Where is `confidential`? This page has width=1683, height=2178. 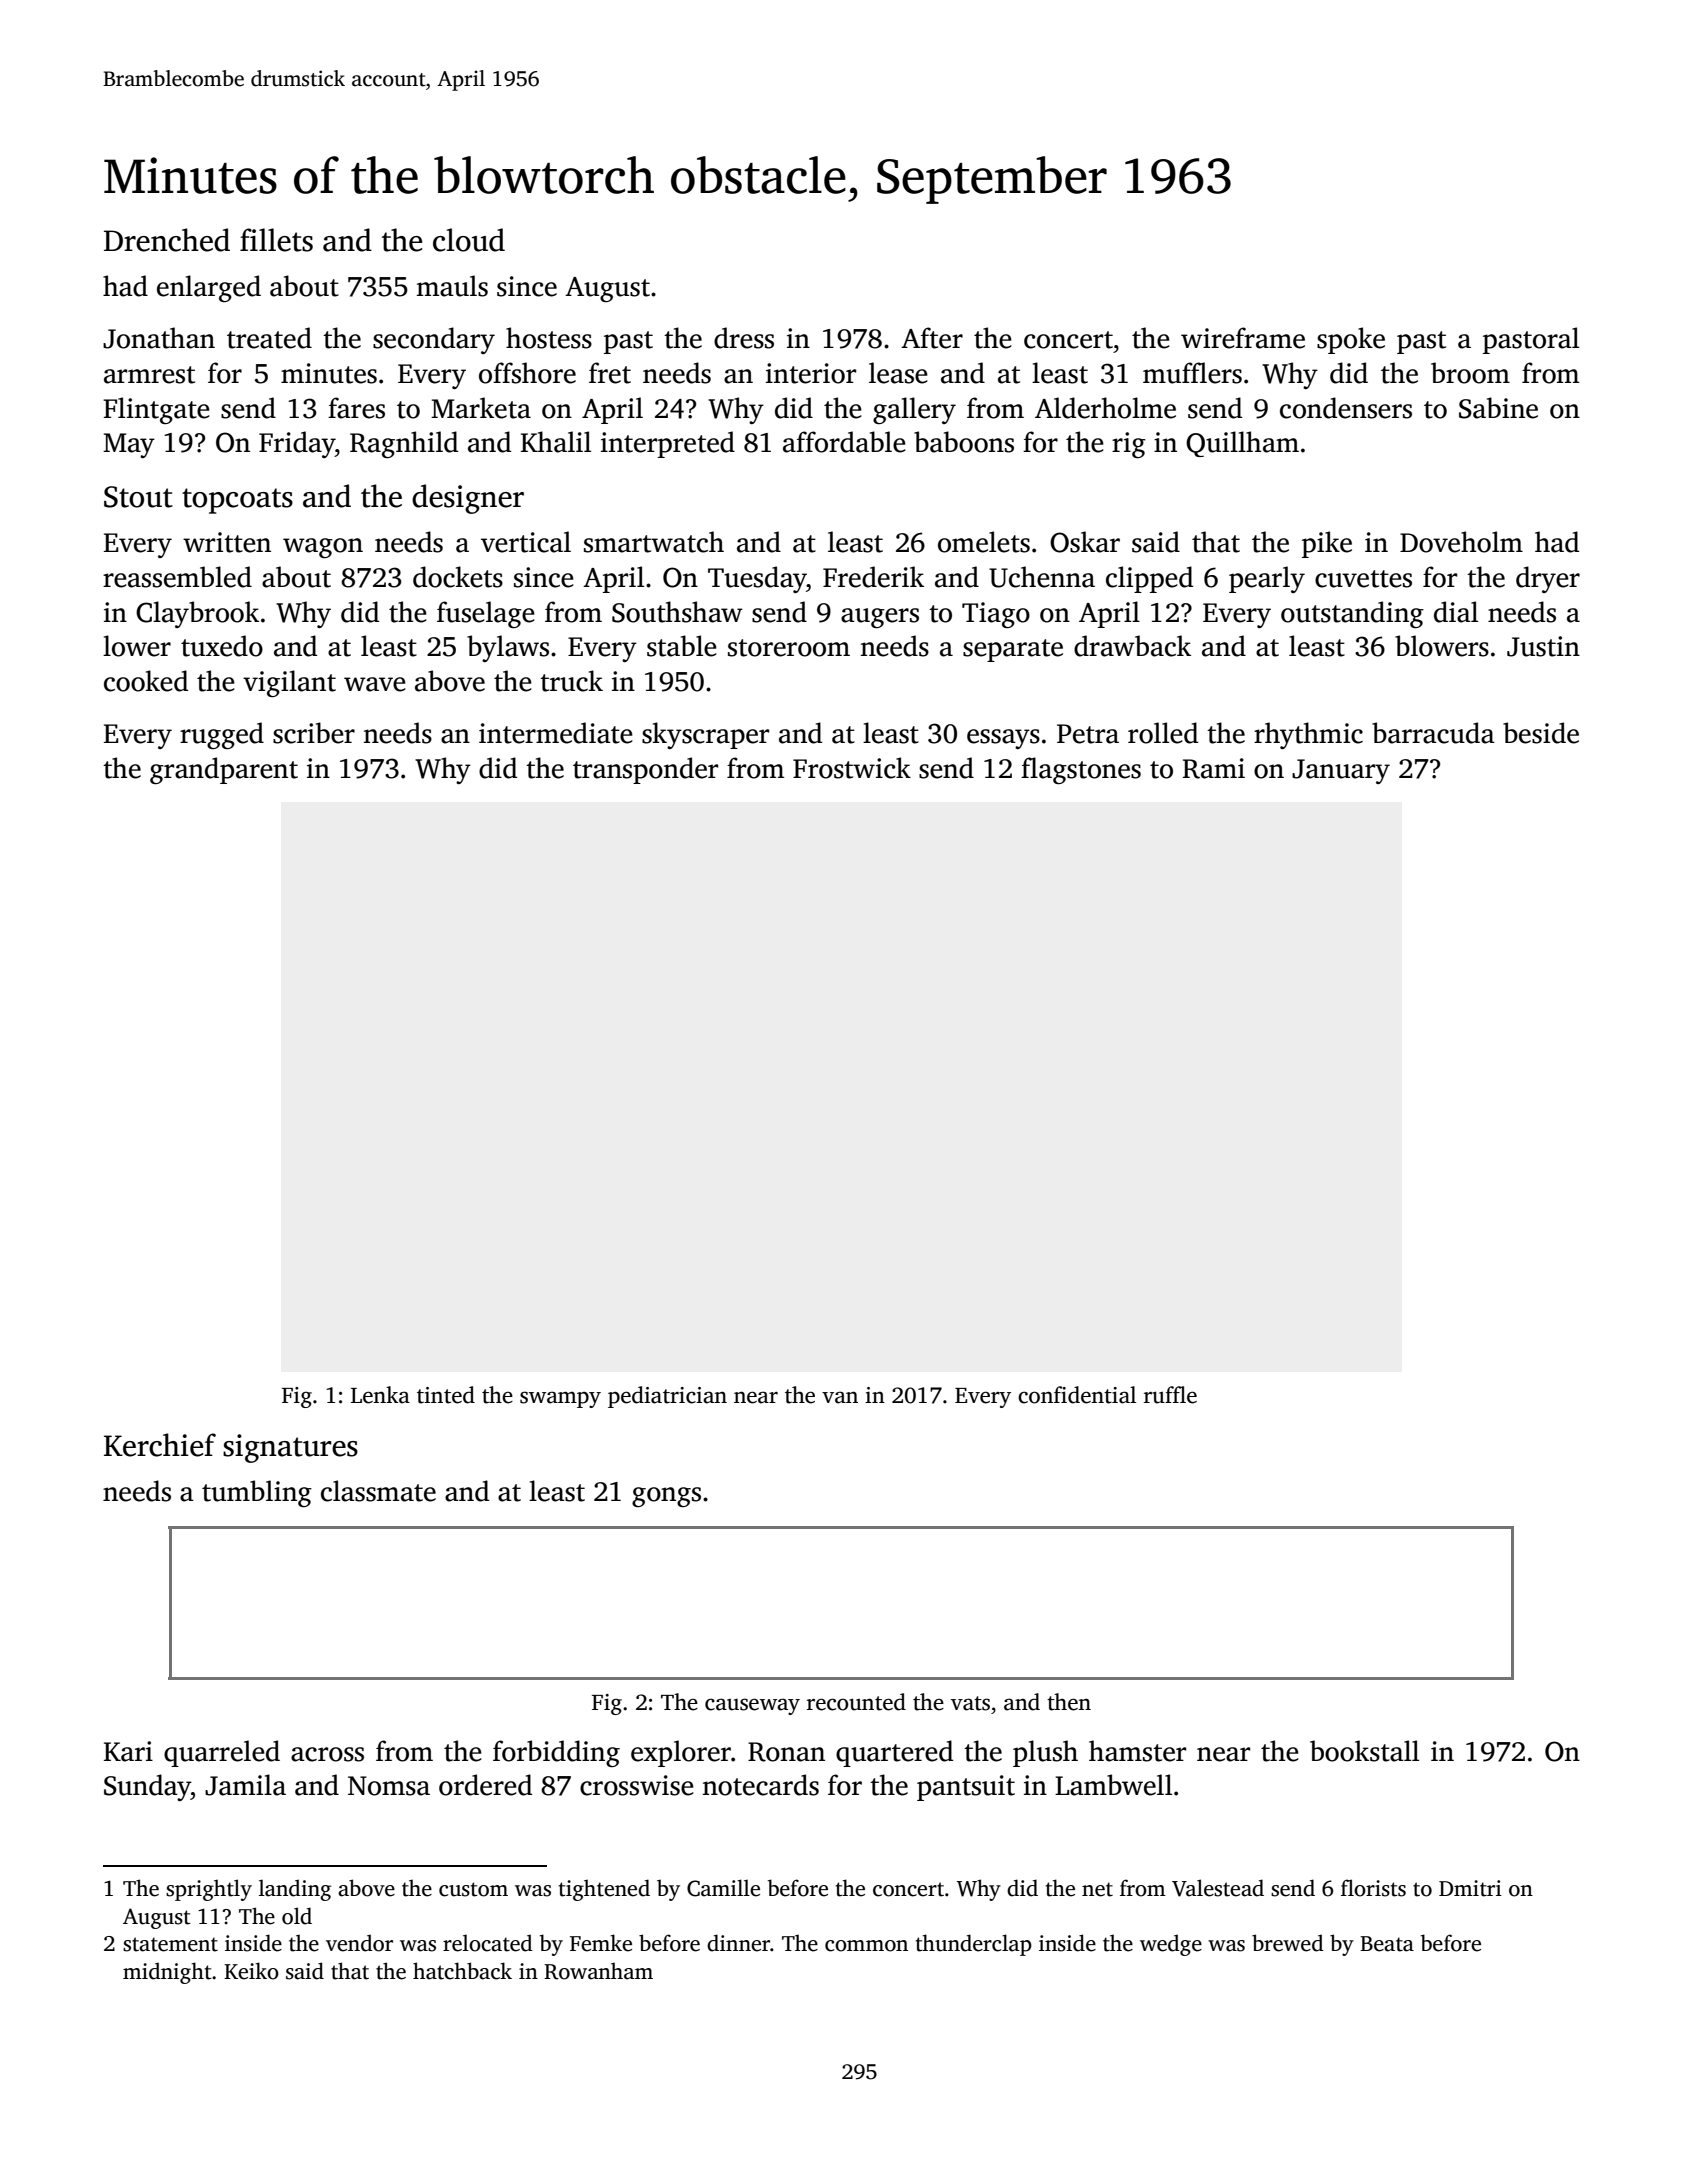
confidential is located at coordinates (1077, 1395).
